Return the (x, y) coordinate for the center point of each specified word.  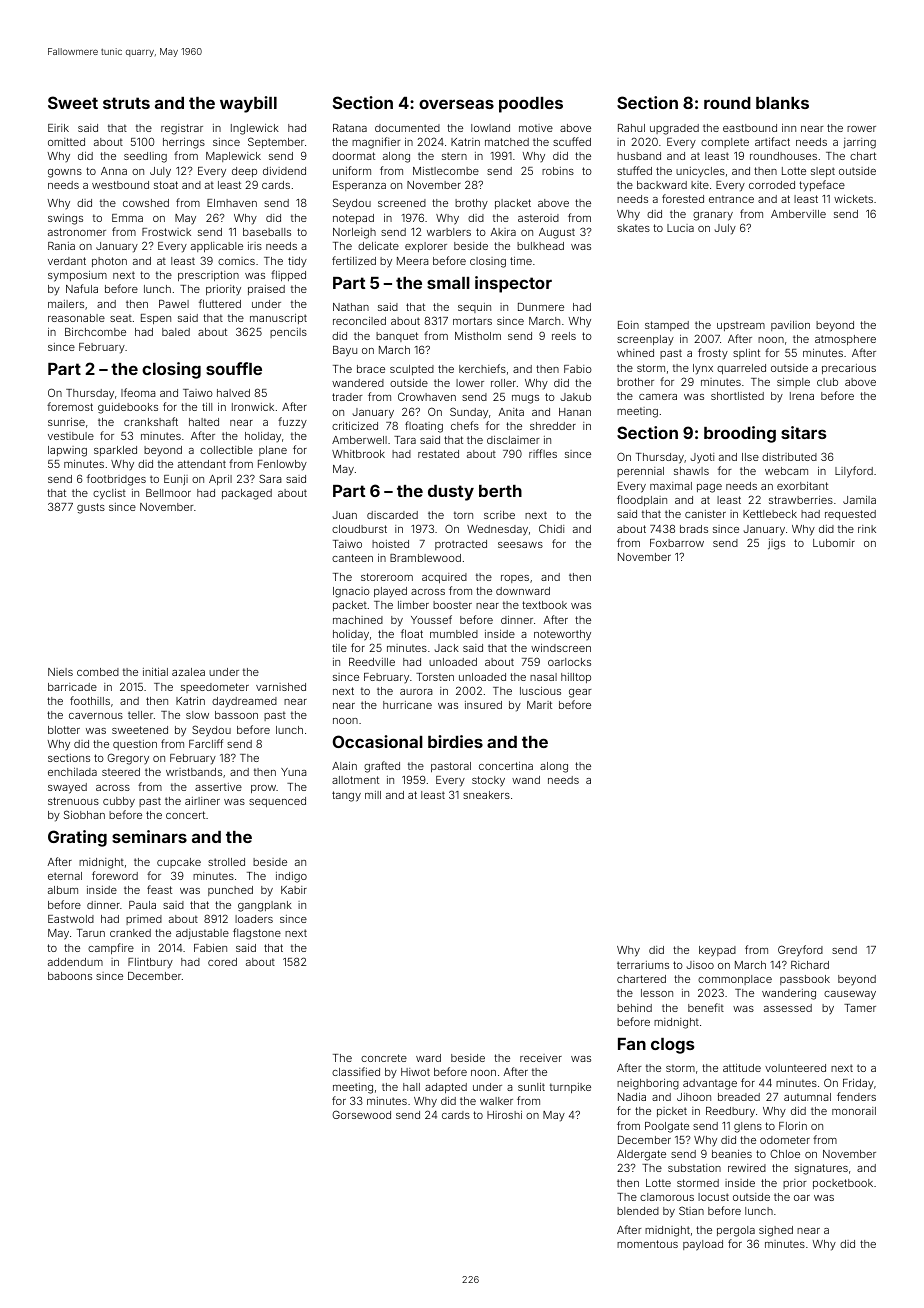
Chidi (551, 528)
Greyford (800, 951)
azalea (188, 672)
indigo (291, 877)
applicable (217, 247)
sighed (776, 1231)
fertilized (354, 260)
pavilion (790, 326)
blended (638, 1211)
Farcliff (206, 743)
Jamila (859, 500)
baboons (70, 976)
